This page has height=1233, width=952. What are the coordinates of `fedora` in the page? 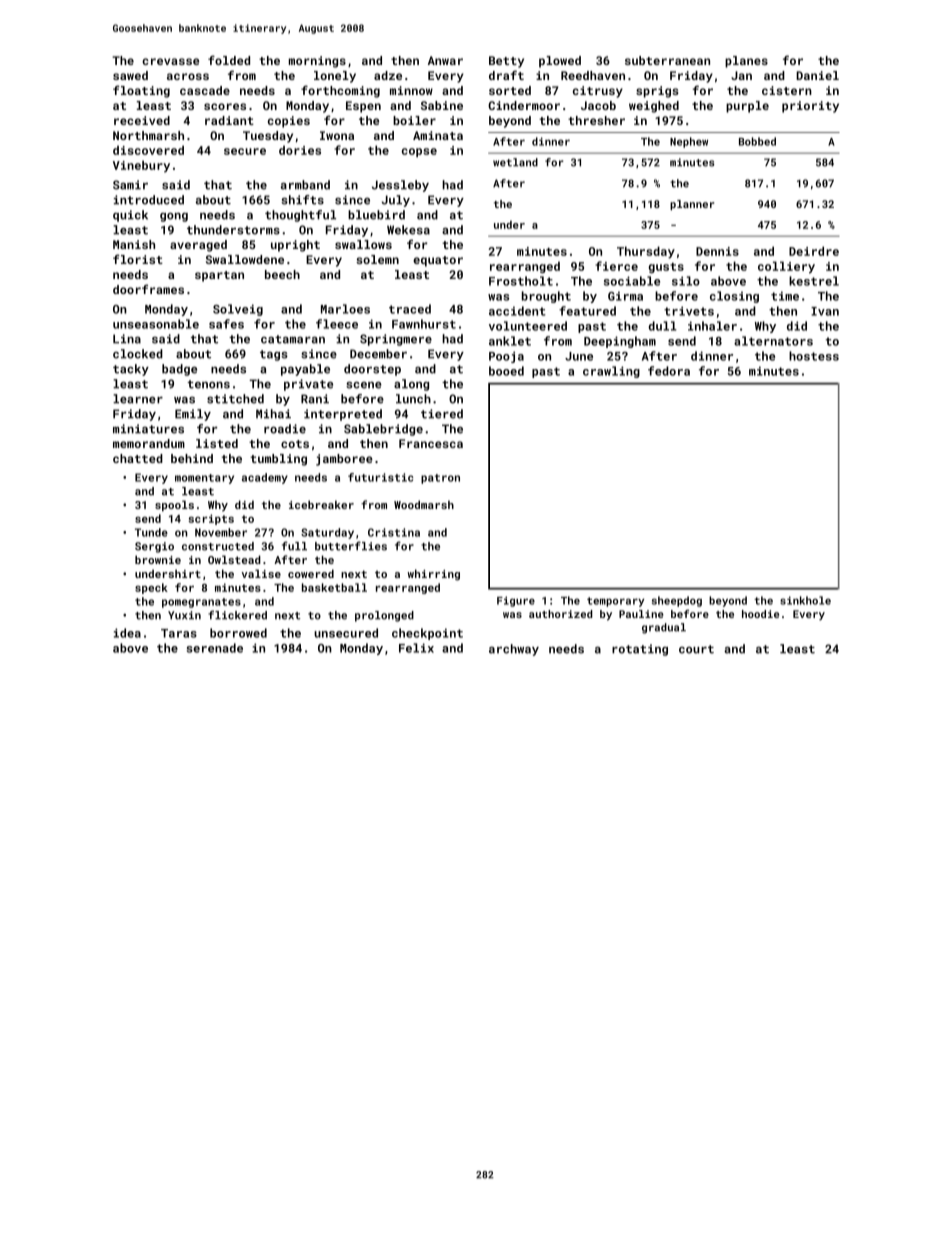 It's located at (669, 371).
